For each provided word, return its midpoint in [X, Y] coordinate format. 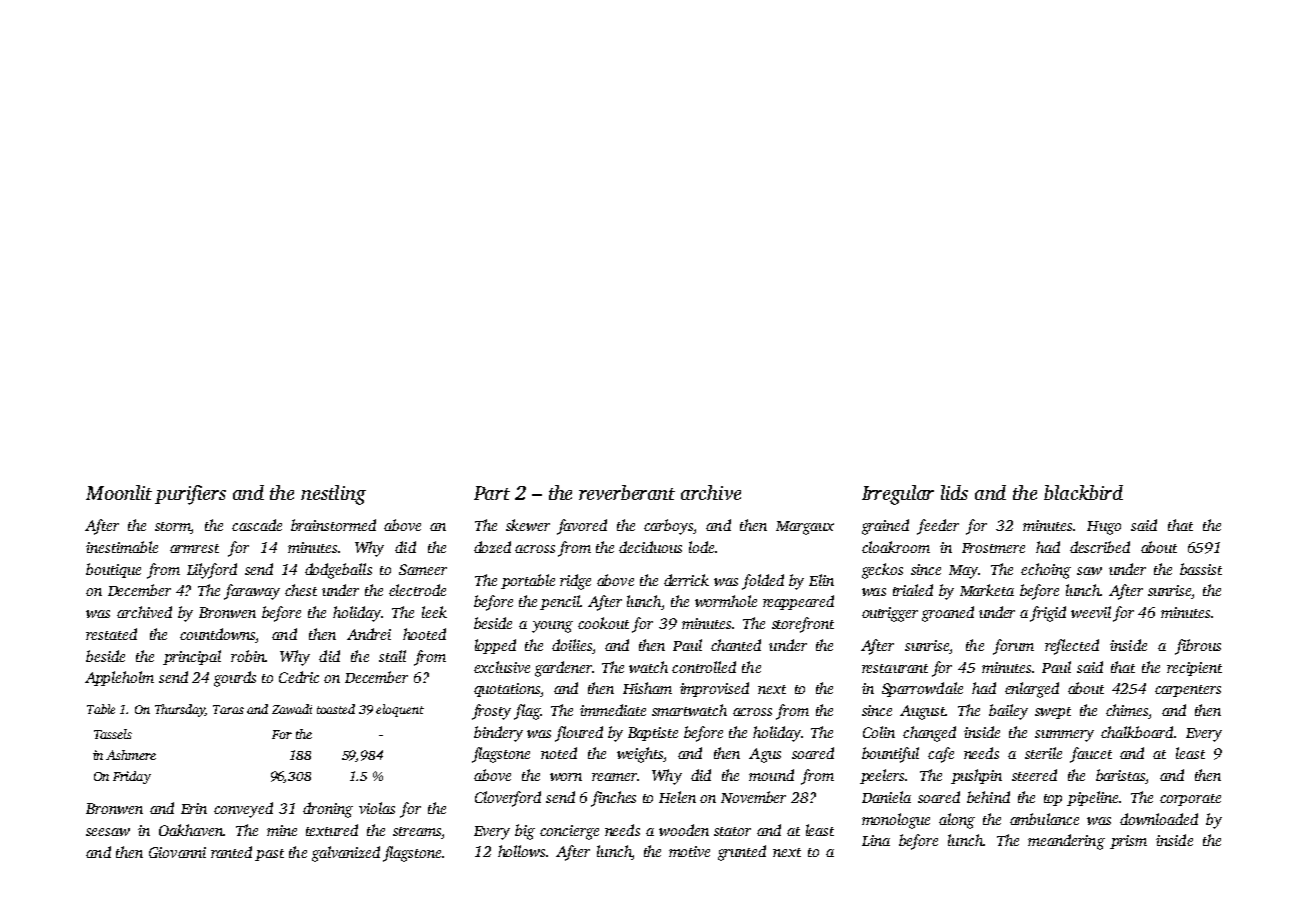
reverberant [627, 492]
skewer [528, 525]
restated [111, 634]
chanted [736, 645]
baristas [1120, 775]
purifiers [190, 495]
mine [282, 830]
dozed [492, 547]
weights [640, 755]
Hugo [1104, 528]
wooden [684, 830]
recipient [1194, 669]
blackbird [1083, 492]
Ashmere [131, 755]
